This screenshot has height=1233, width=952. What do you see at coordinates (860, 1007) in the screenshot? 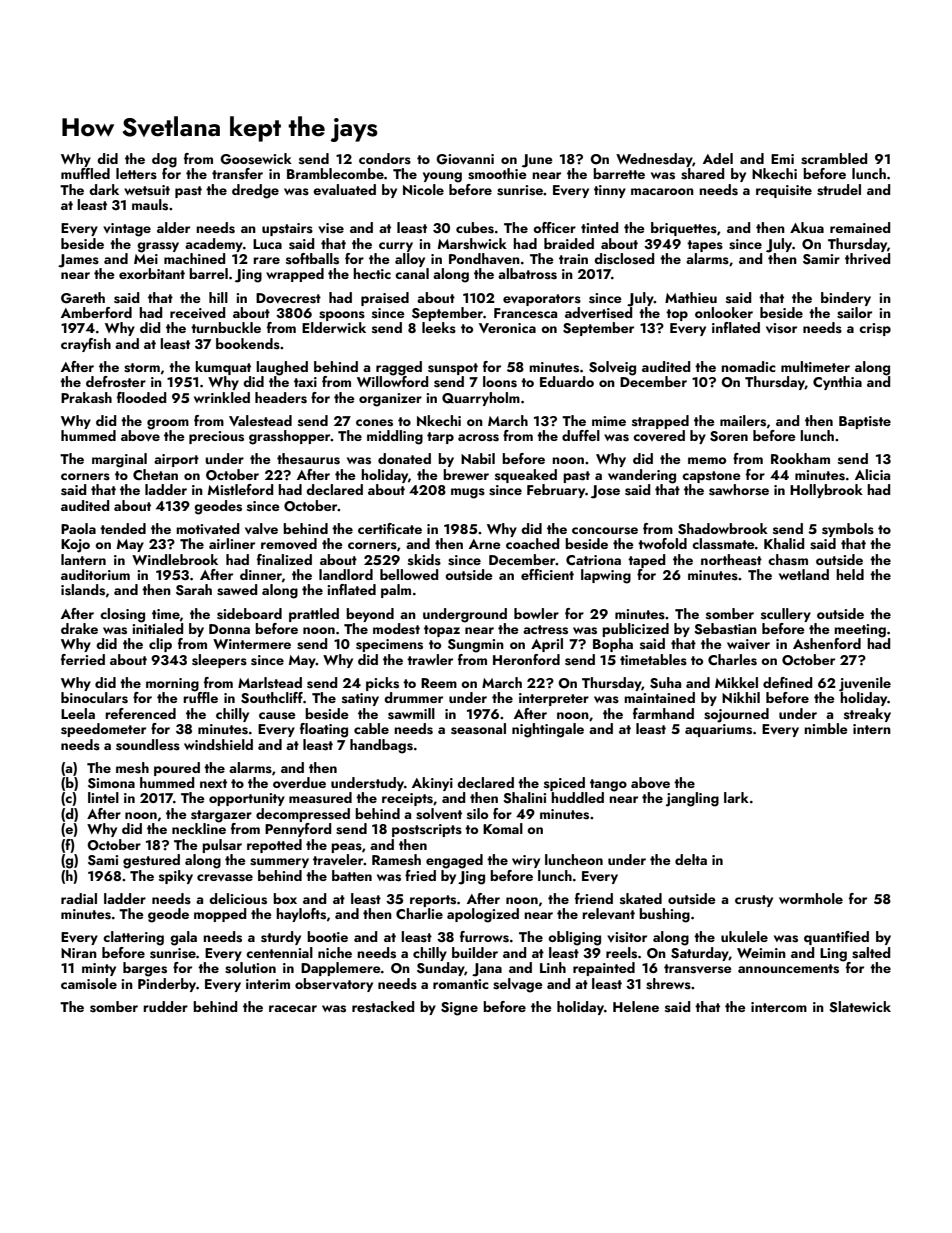
I see `Slatewick` at bounding box center [860, 1007].
